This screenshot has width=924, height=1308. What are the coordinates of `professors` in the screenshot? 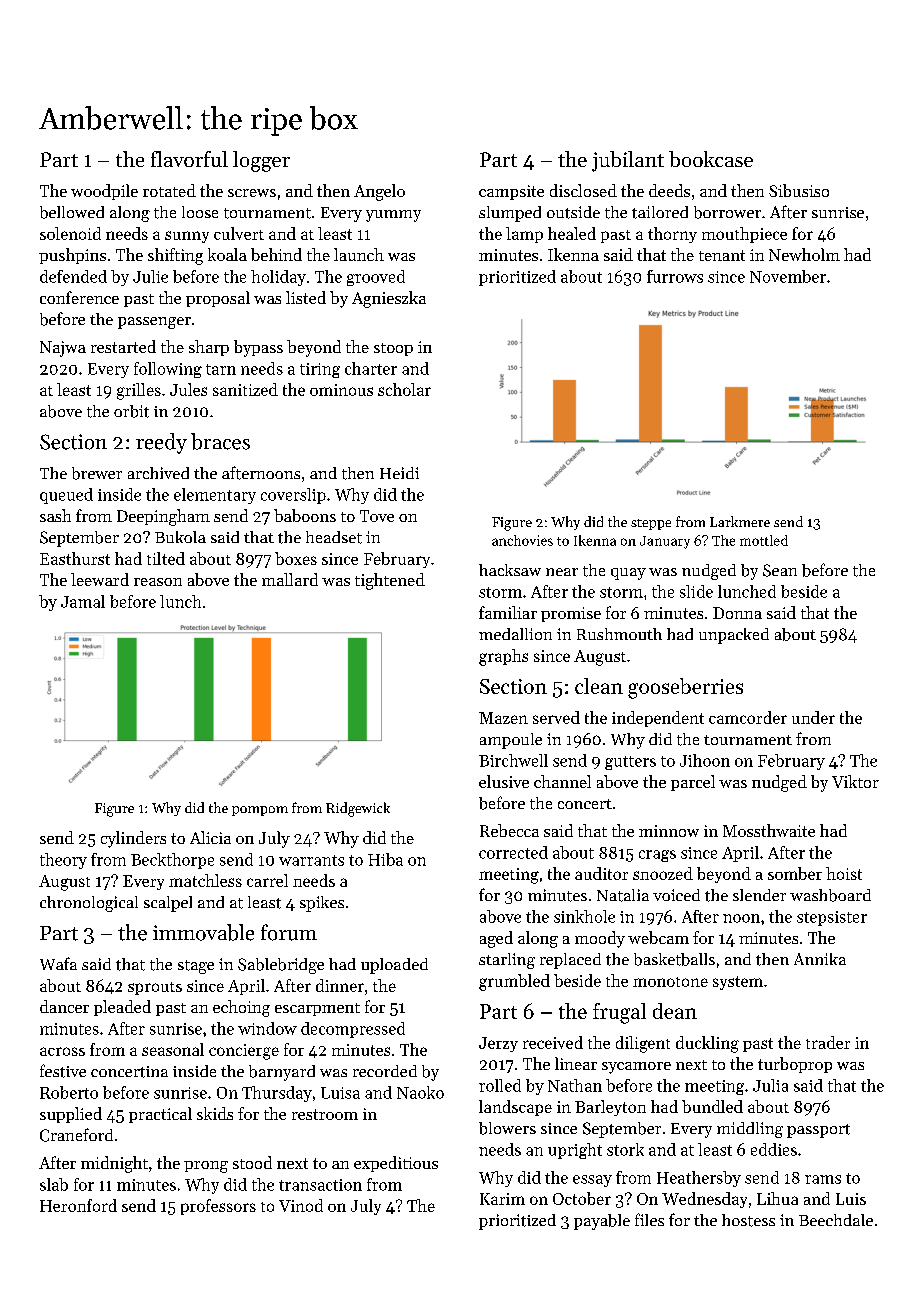 It's located at (218, 1207).
